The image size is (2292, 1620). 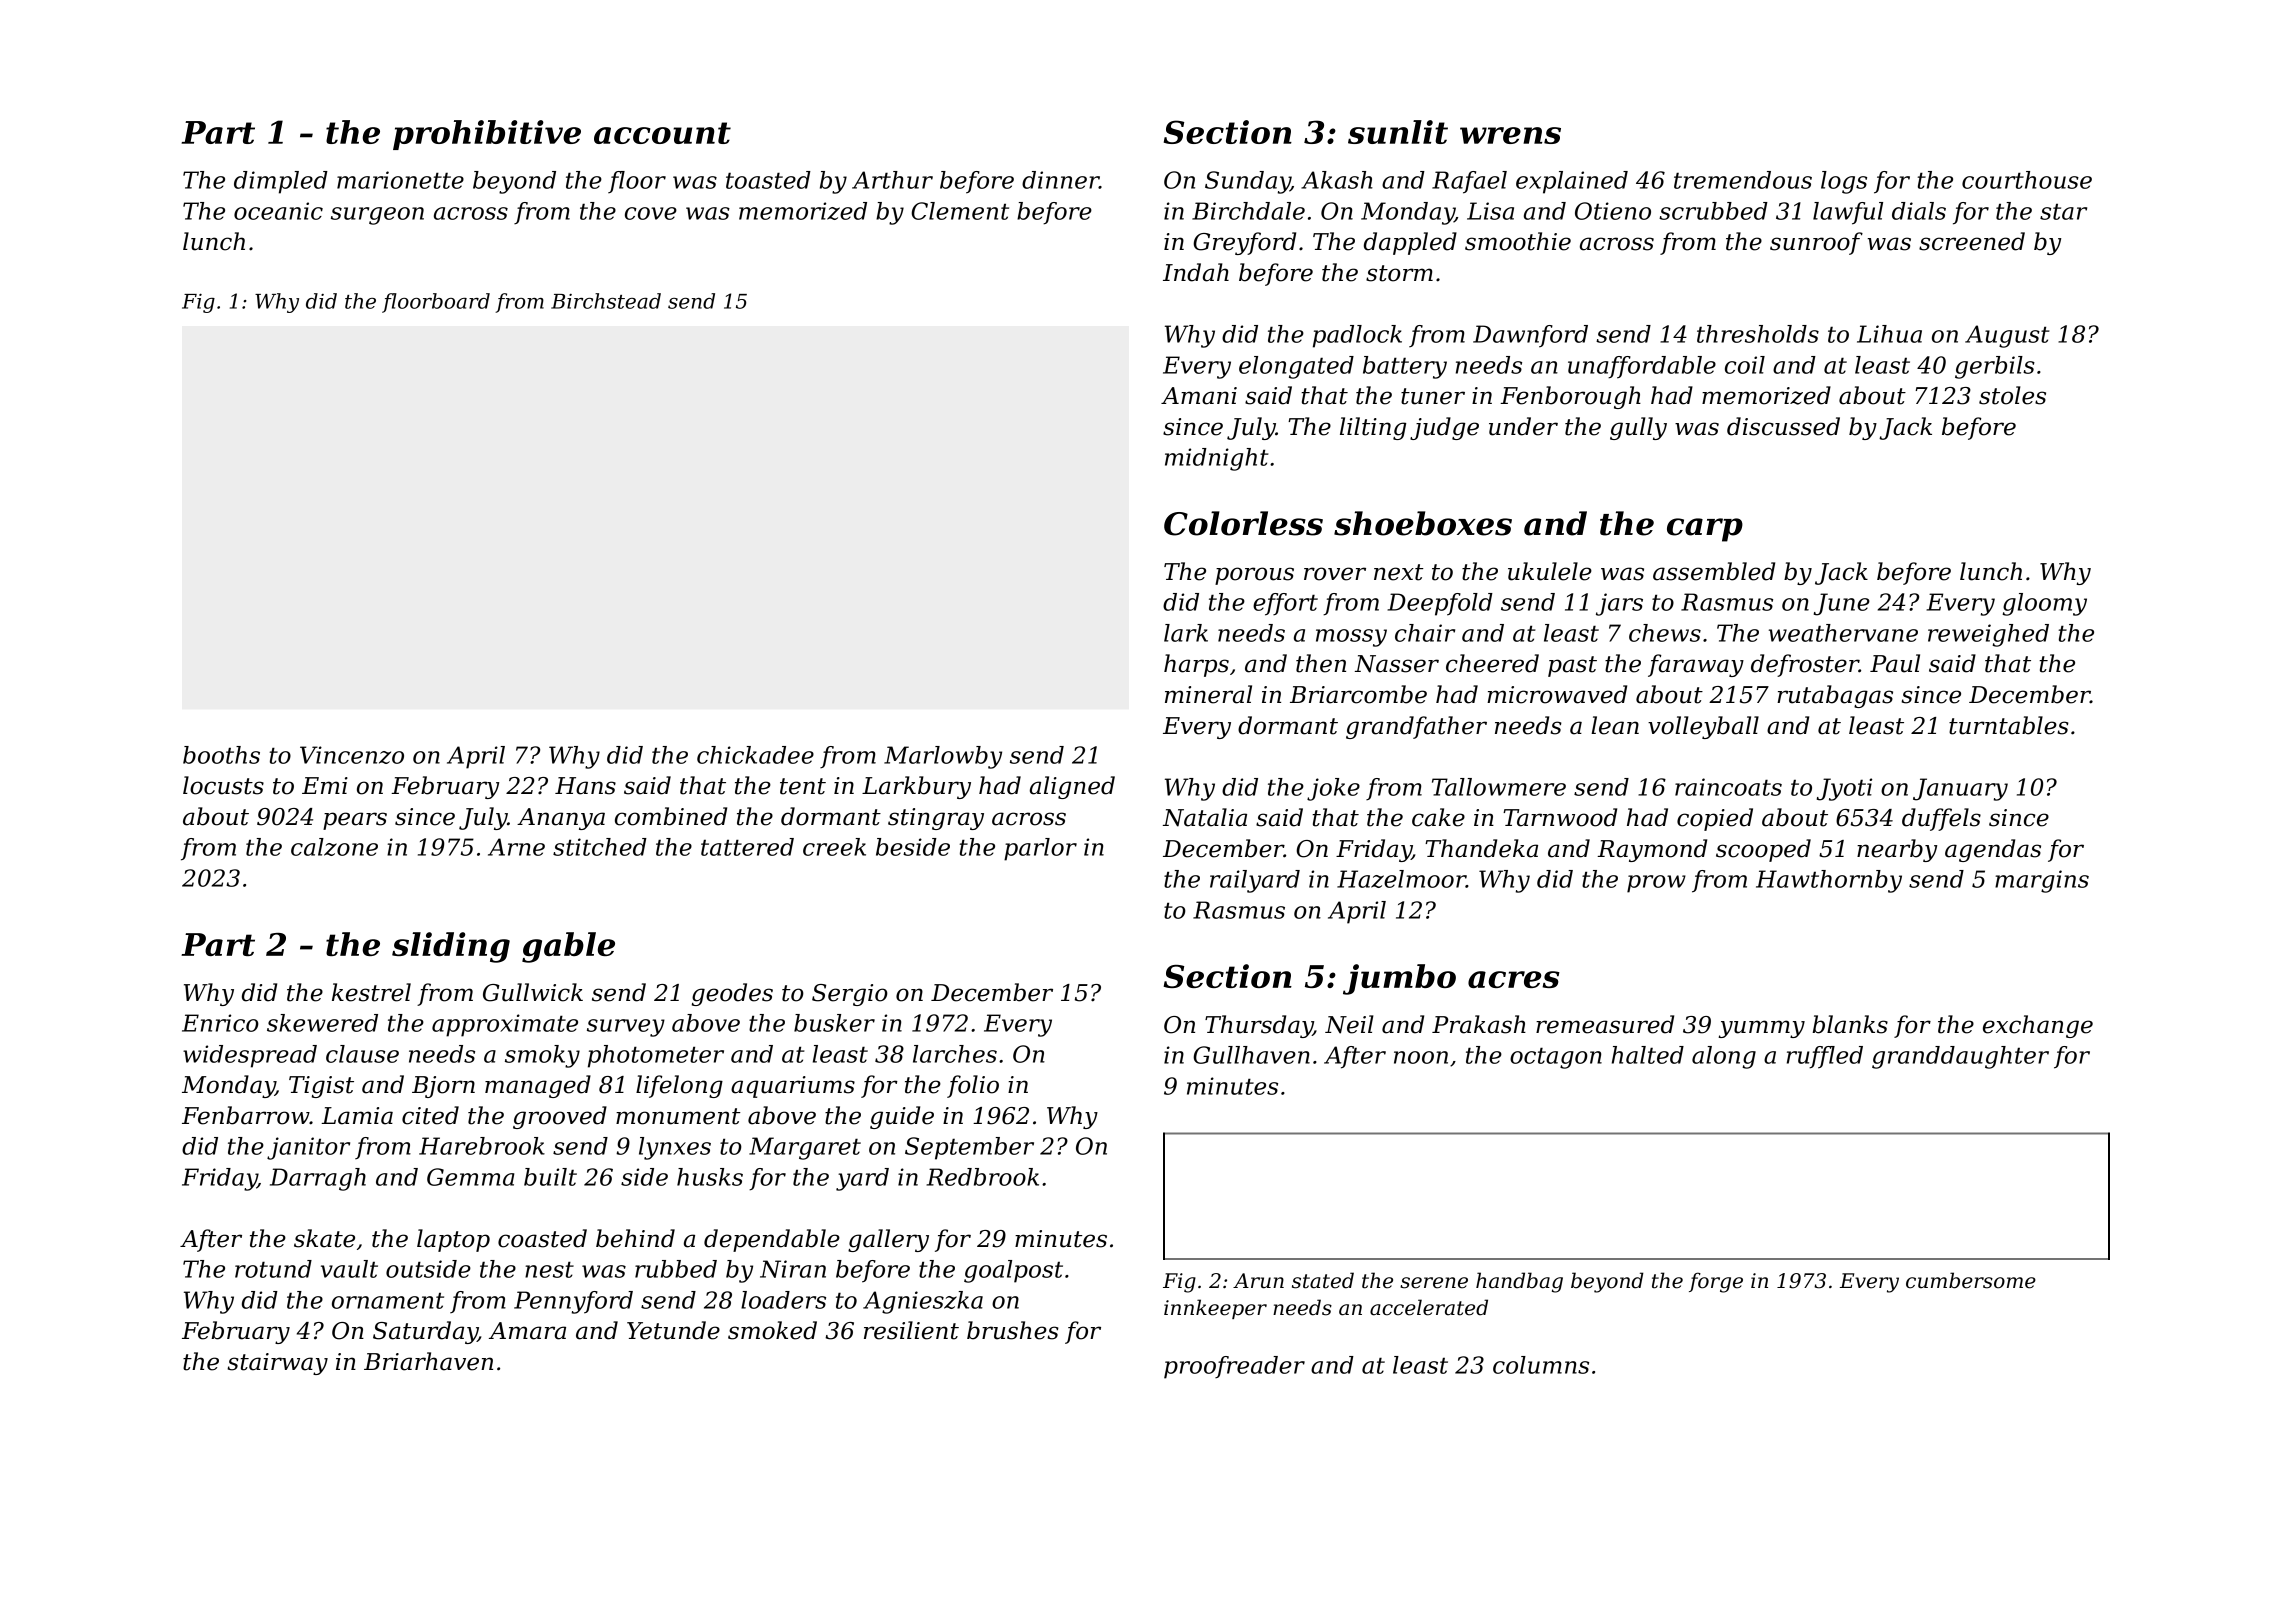 What do you see at coordinates (1398, 132) in the image?
I see `sunlit` at bounding box center [1398, 132].
